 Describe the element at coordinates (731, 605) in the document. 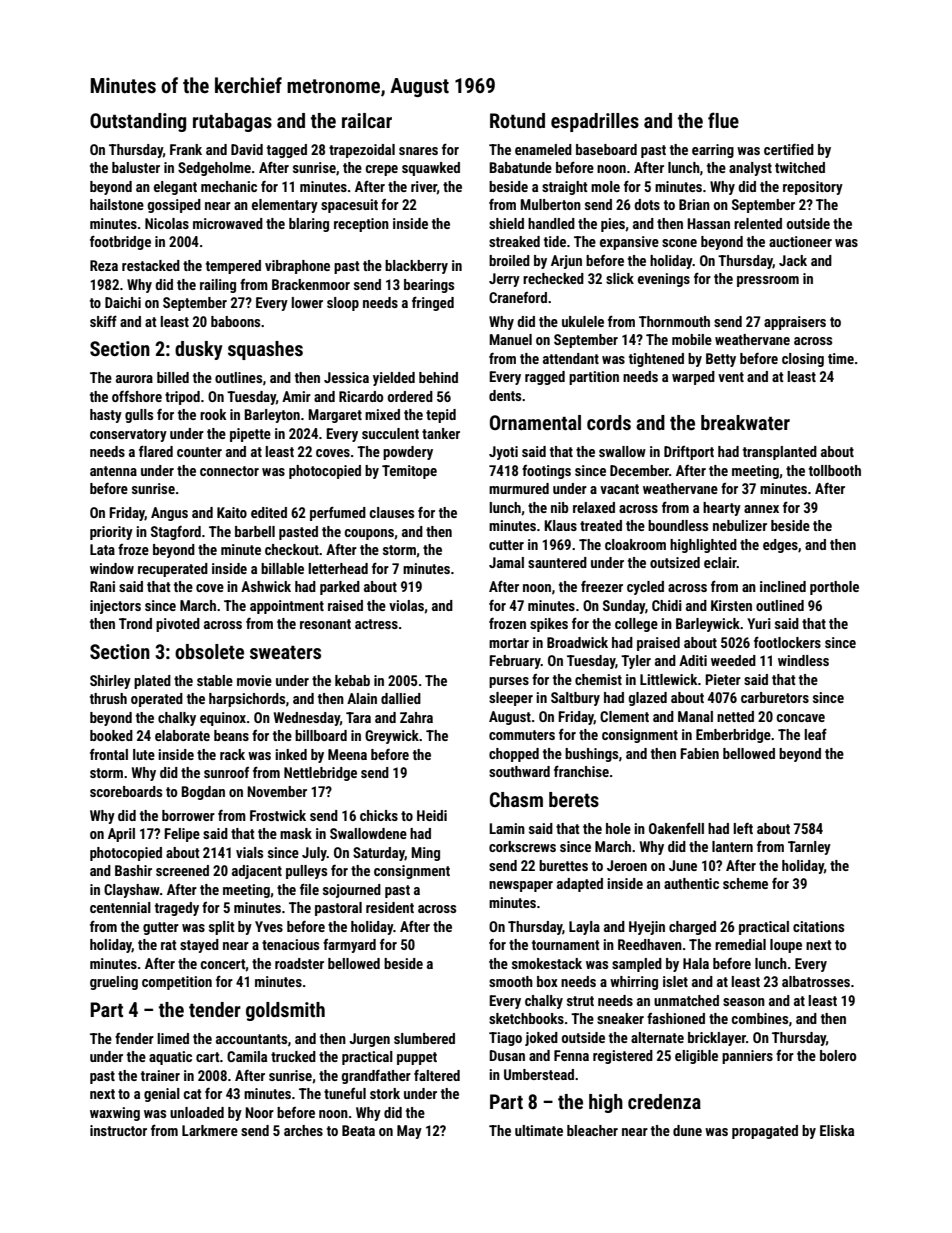

I see `Kirsten` at that location.
